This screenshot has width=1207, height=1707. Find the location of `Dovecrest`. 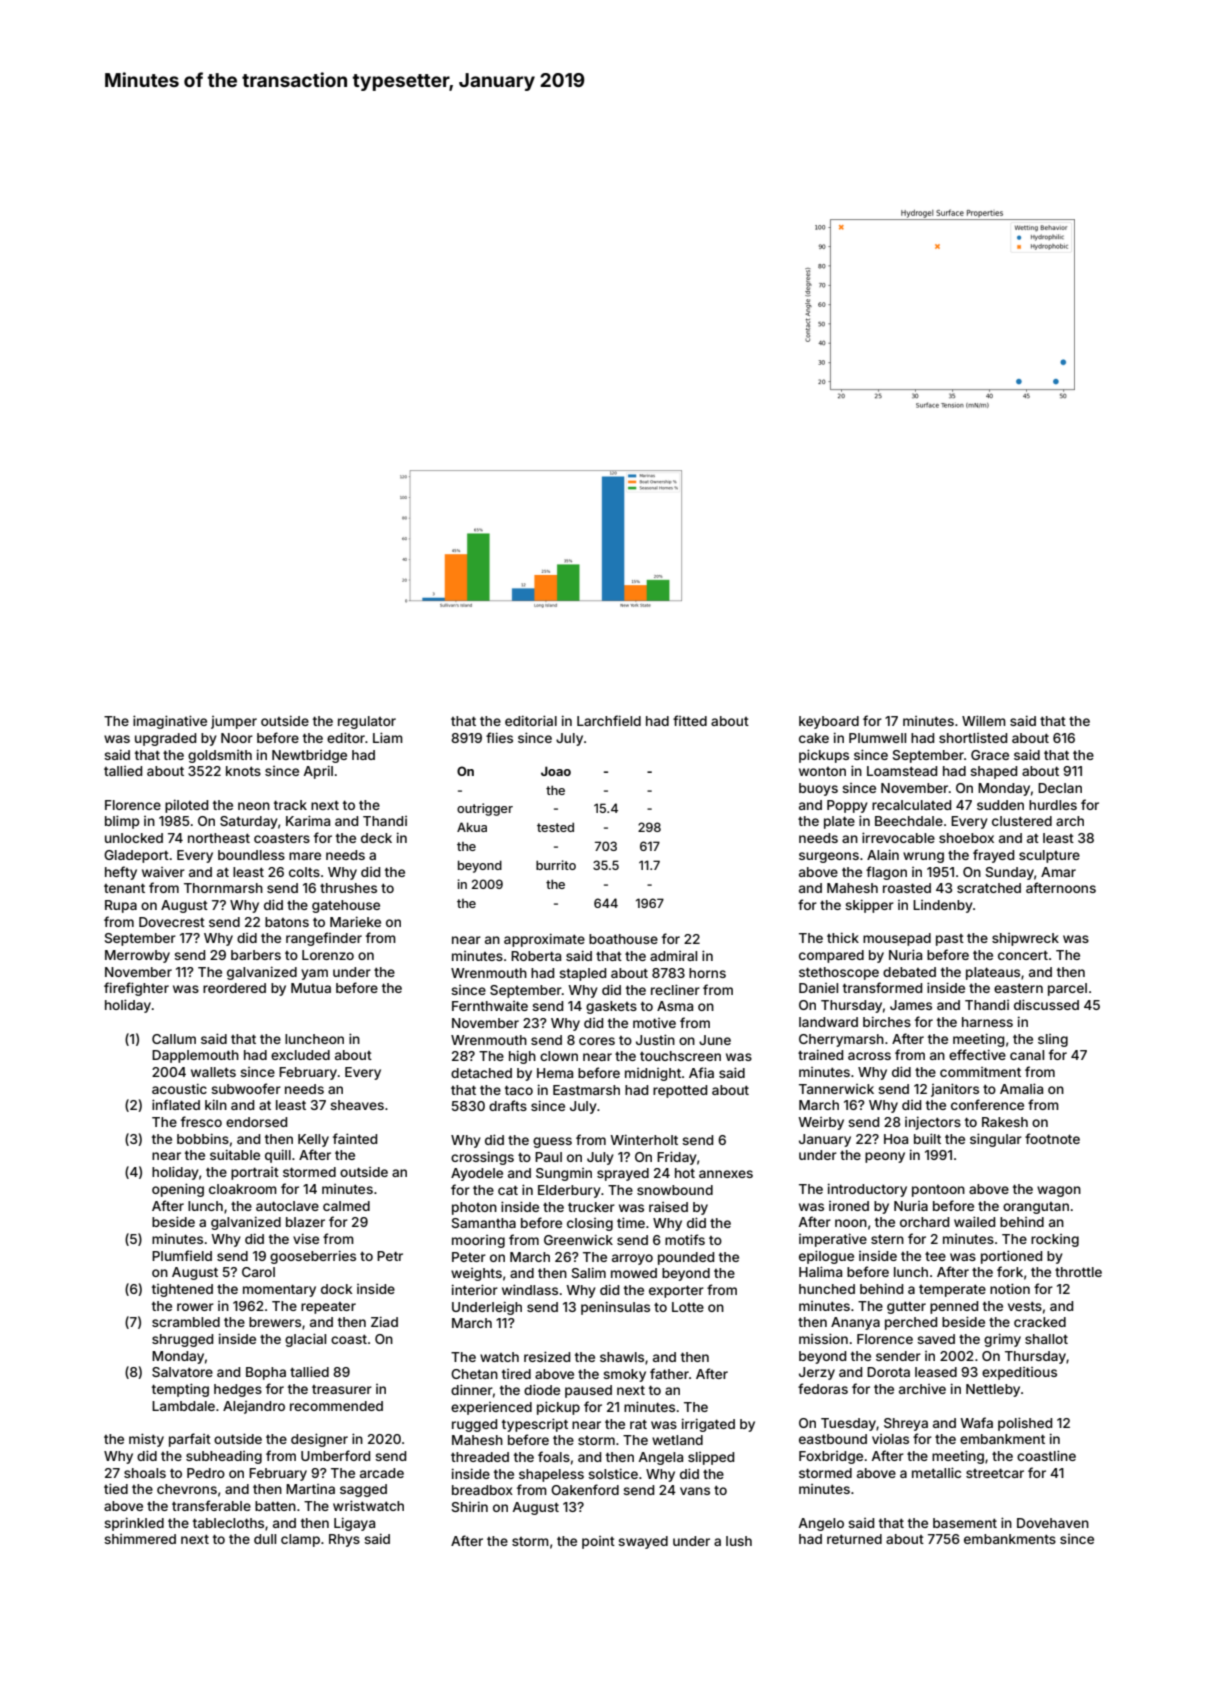

Dovecrest is located at coordinates (172, 922).
